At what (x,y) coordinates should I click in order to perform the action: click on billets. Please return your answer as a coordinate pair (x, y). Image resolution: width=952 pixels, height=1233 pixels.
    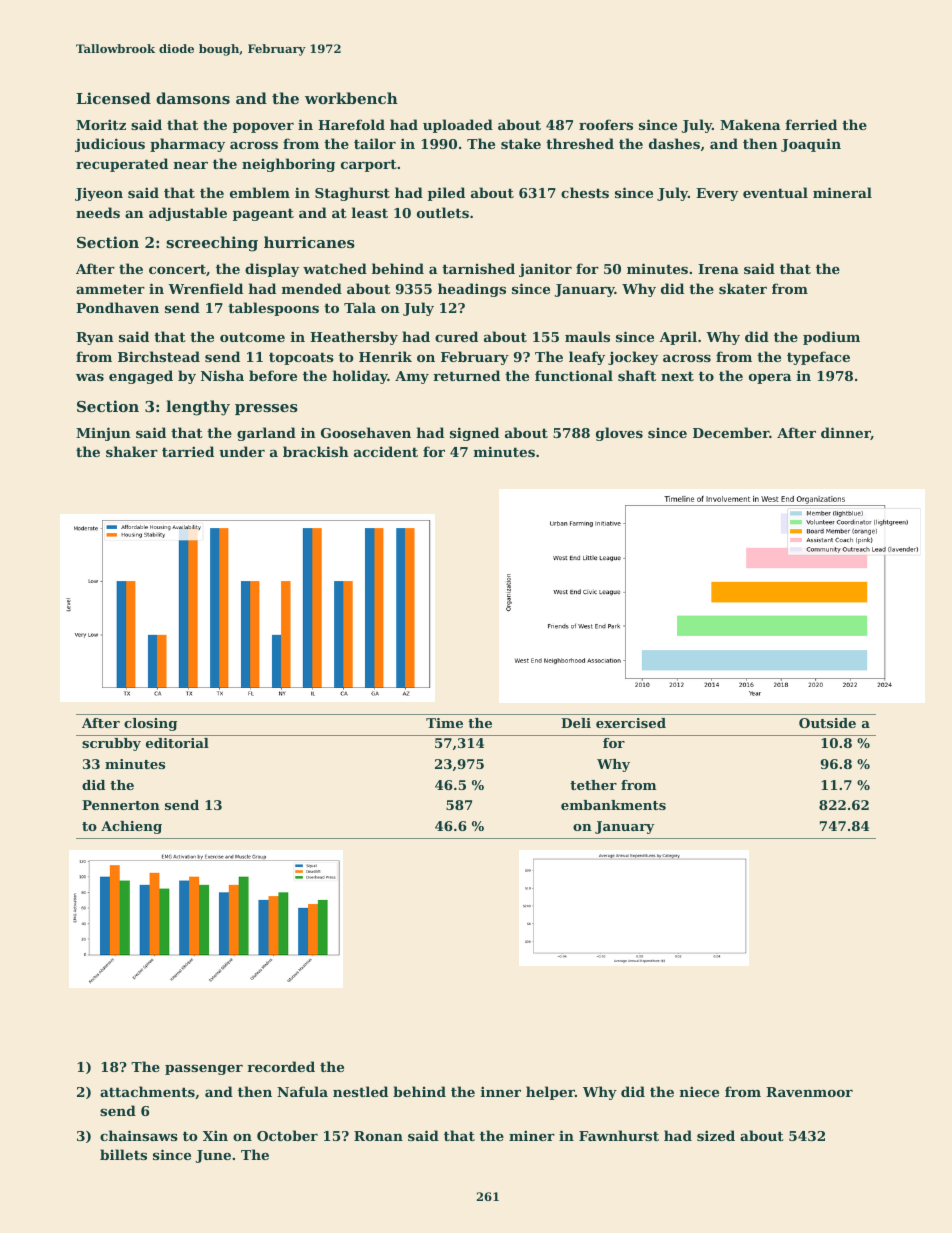
    Looking at the image, I should click on (123, 1154).
